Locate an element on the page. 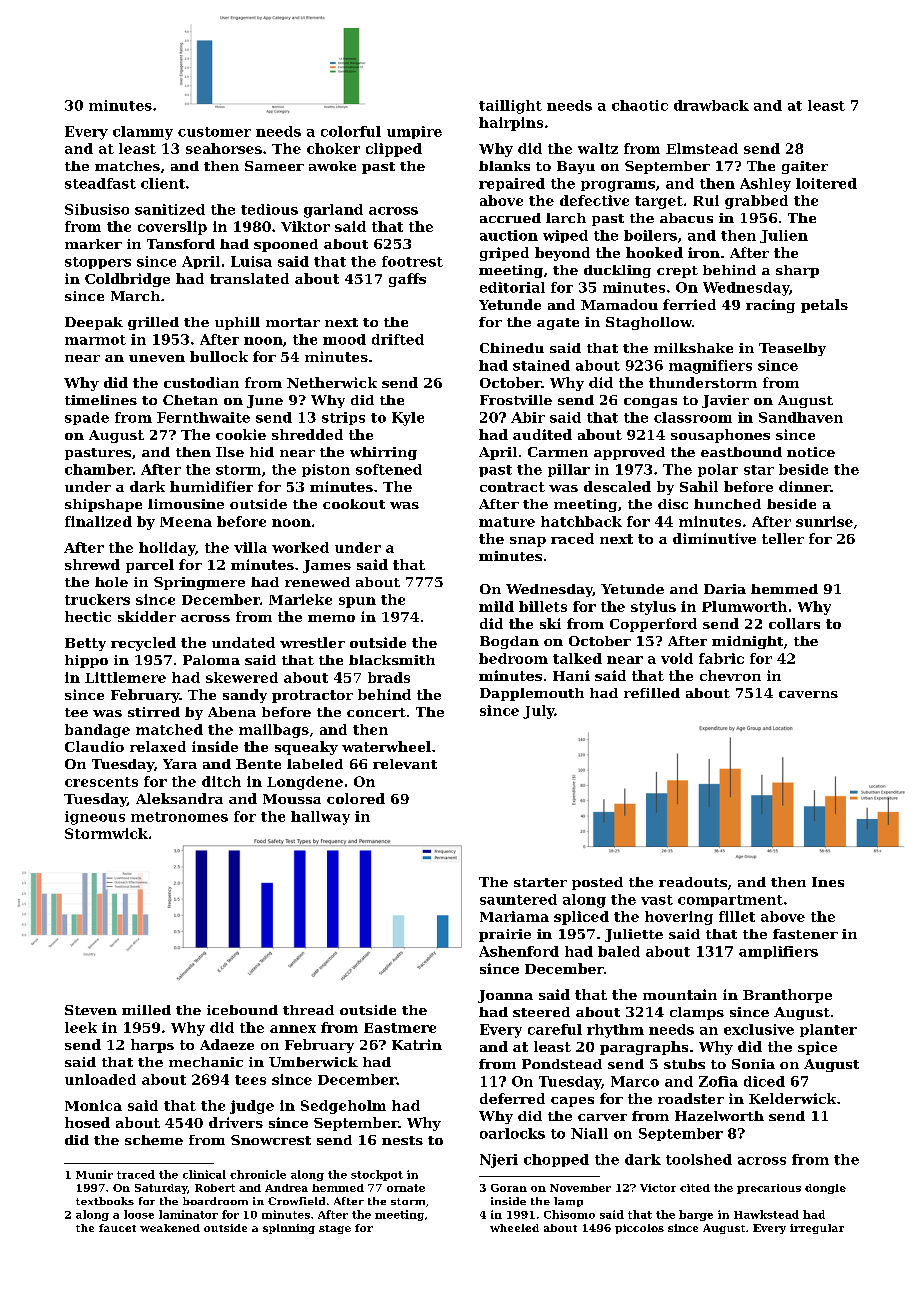 The height and width of the page is (1308, 924). Chisomo is located at coordinates (569, 1214).
